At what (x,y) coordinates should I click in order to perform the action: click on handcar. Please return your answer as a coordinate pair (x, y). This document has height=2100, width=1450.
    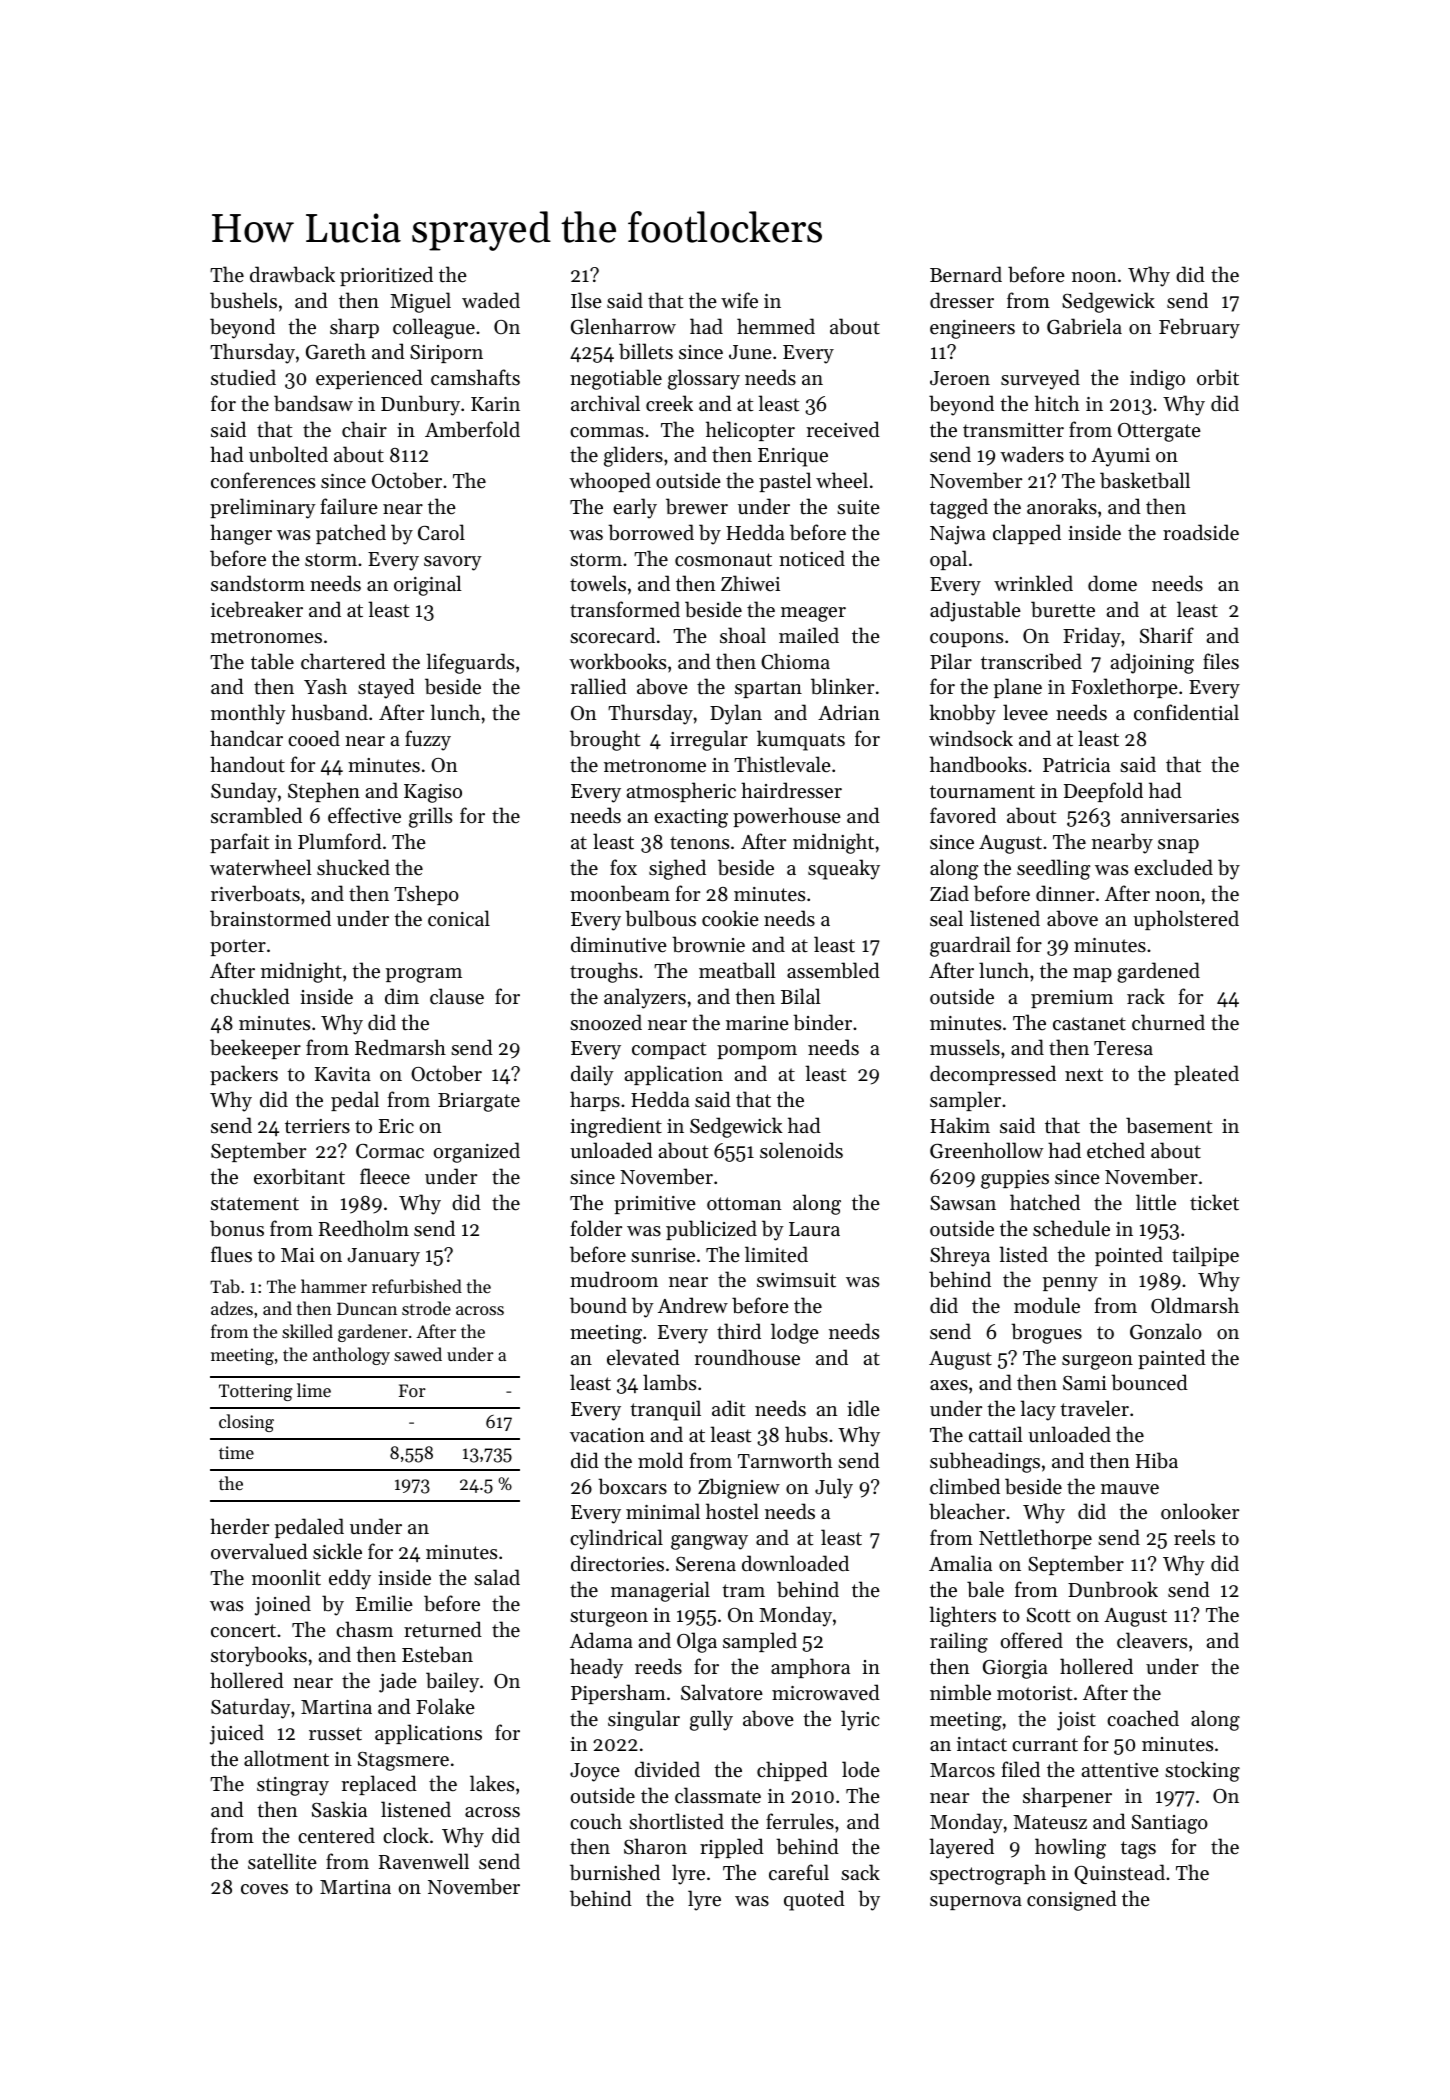
    Looking at the image, I should click on (246, 738).
